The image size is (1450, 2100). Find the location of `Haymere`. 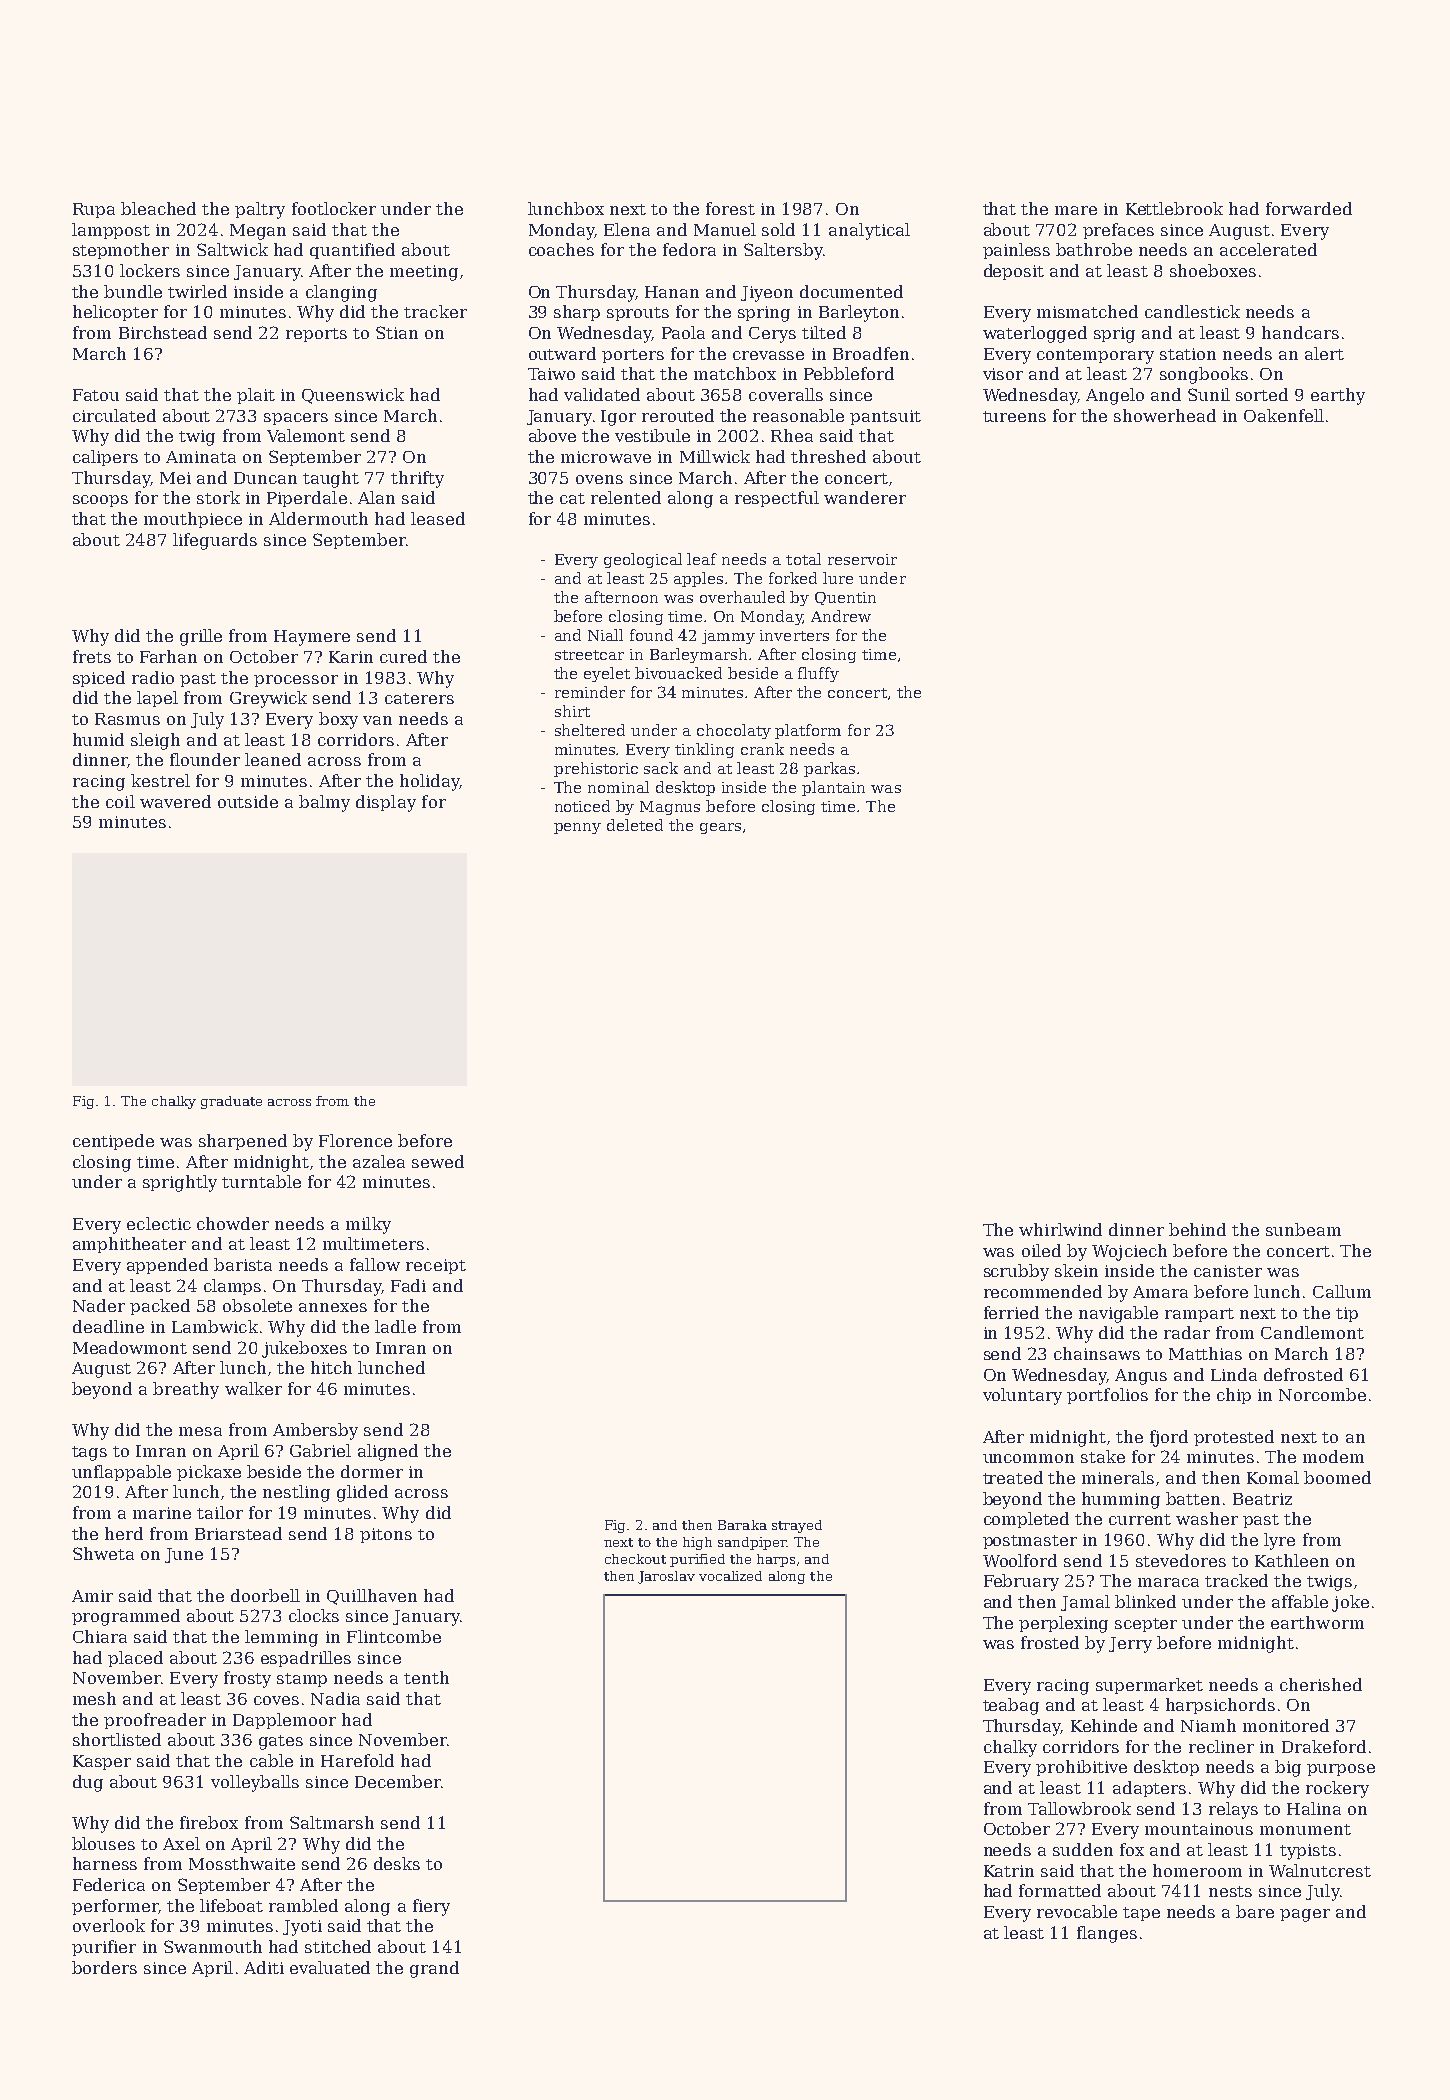

Haymere is located at coordinates (312, 638).
